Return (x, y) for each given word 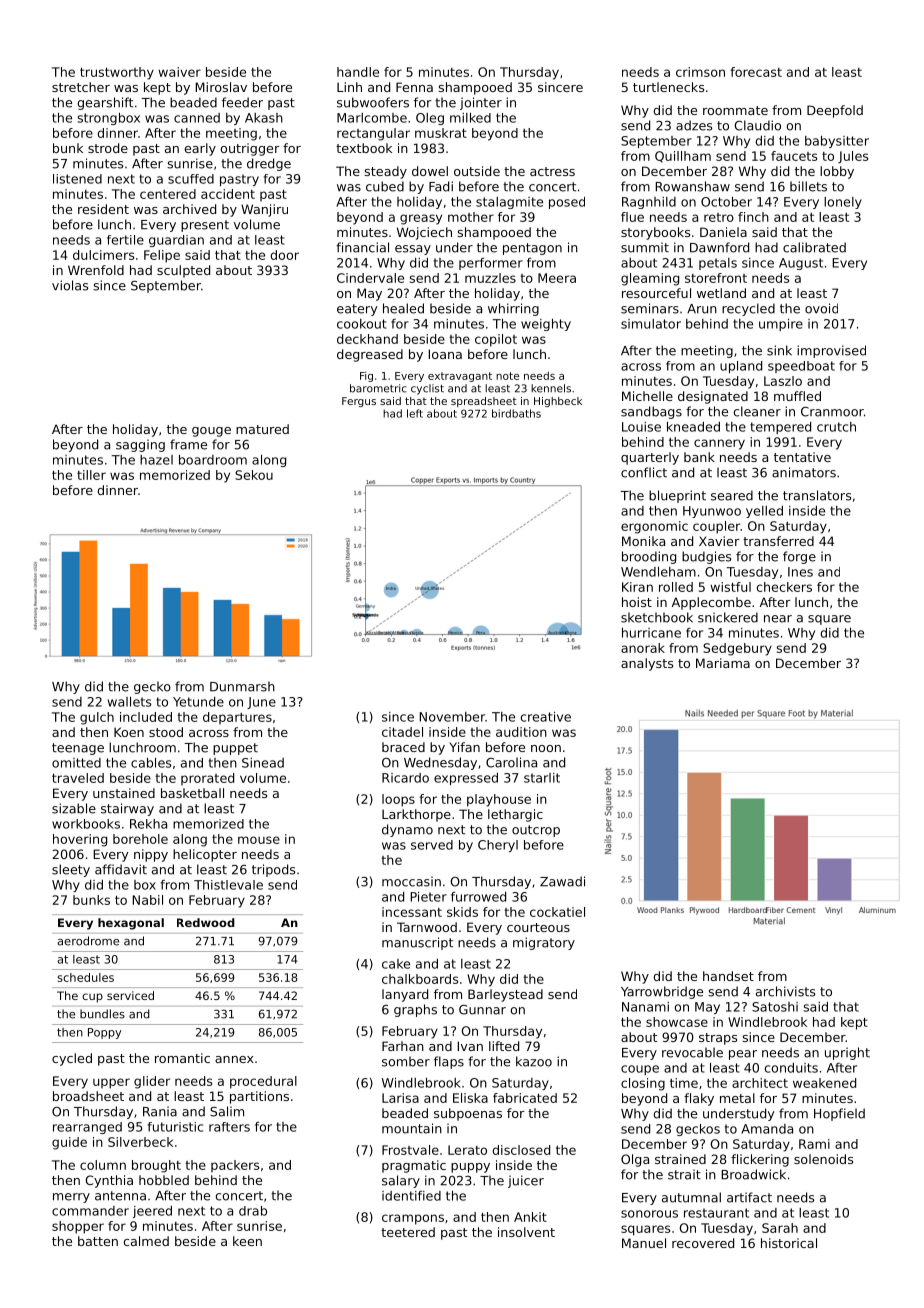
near (778, 619)
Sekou (254, 475)
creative (546, 717)
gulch (97, 718)
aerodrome (88, 941)
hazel (156, 460)
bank (699, 457)
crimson (700, 72)
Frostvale (410, 1150)
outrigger (250, 149)
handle (358, 72)
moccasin (411, 881)
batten (98, 1241)
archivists (785, 991)
